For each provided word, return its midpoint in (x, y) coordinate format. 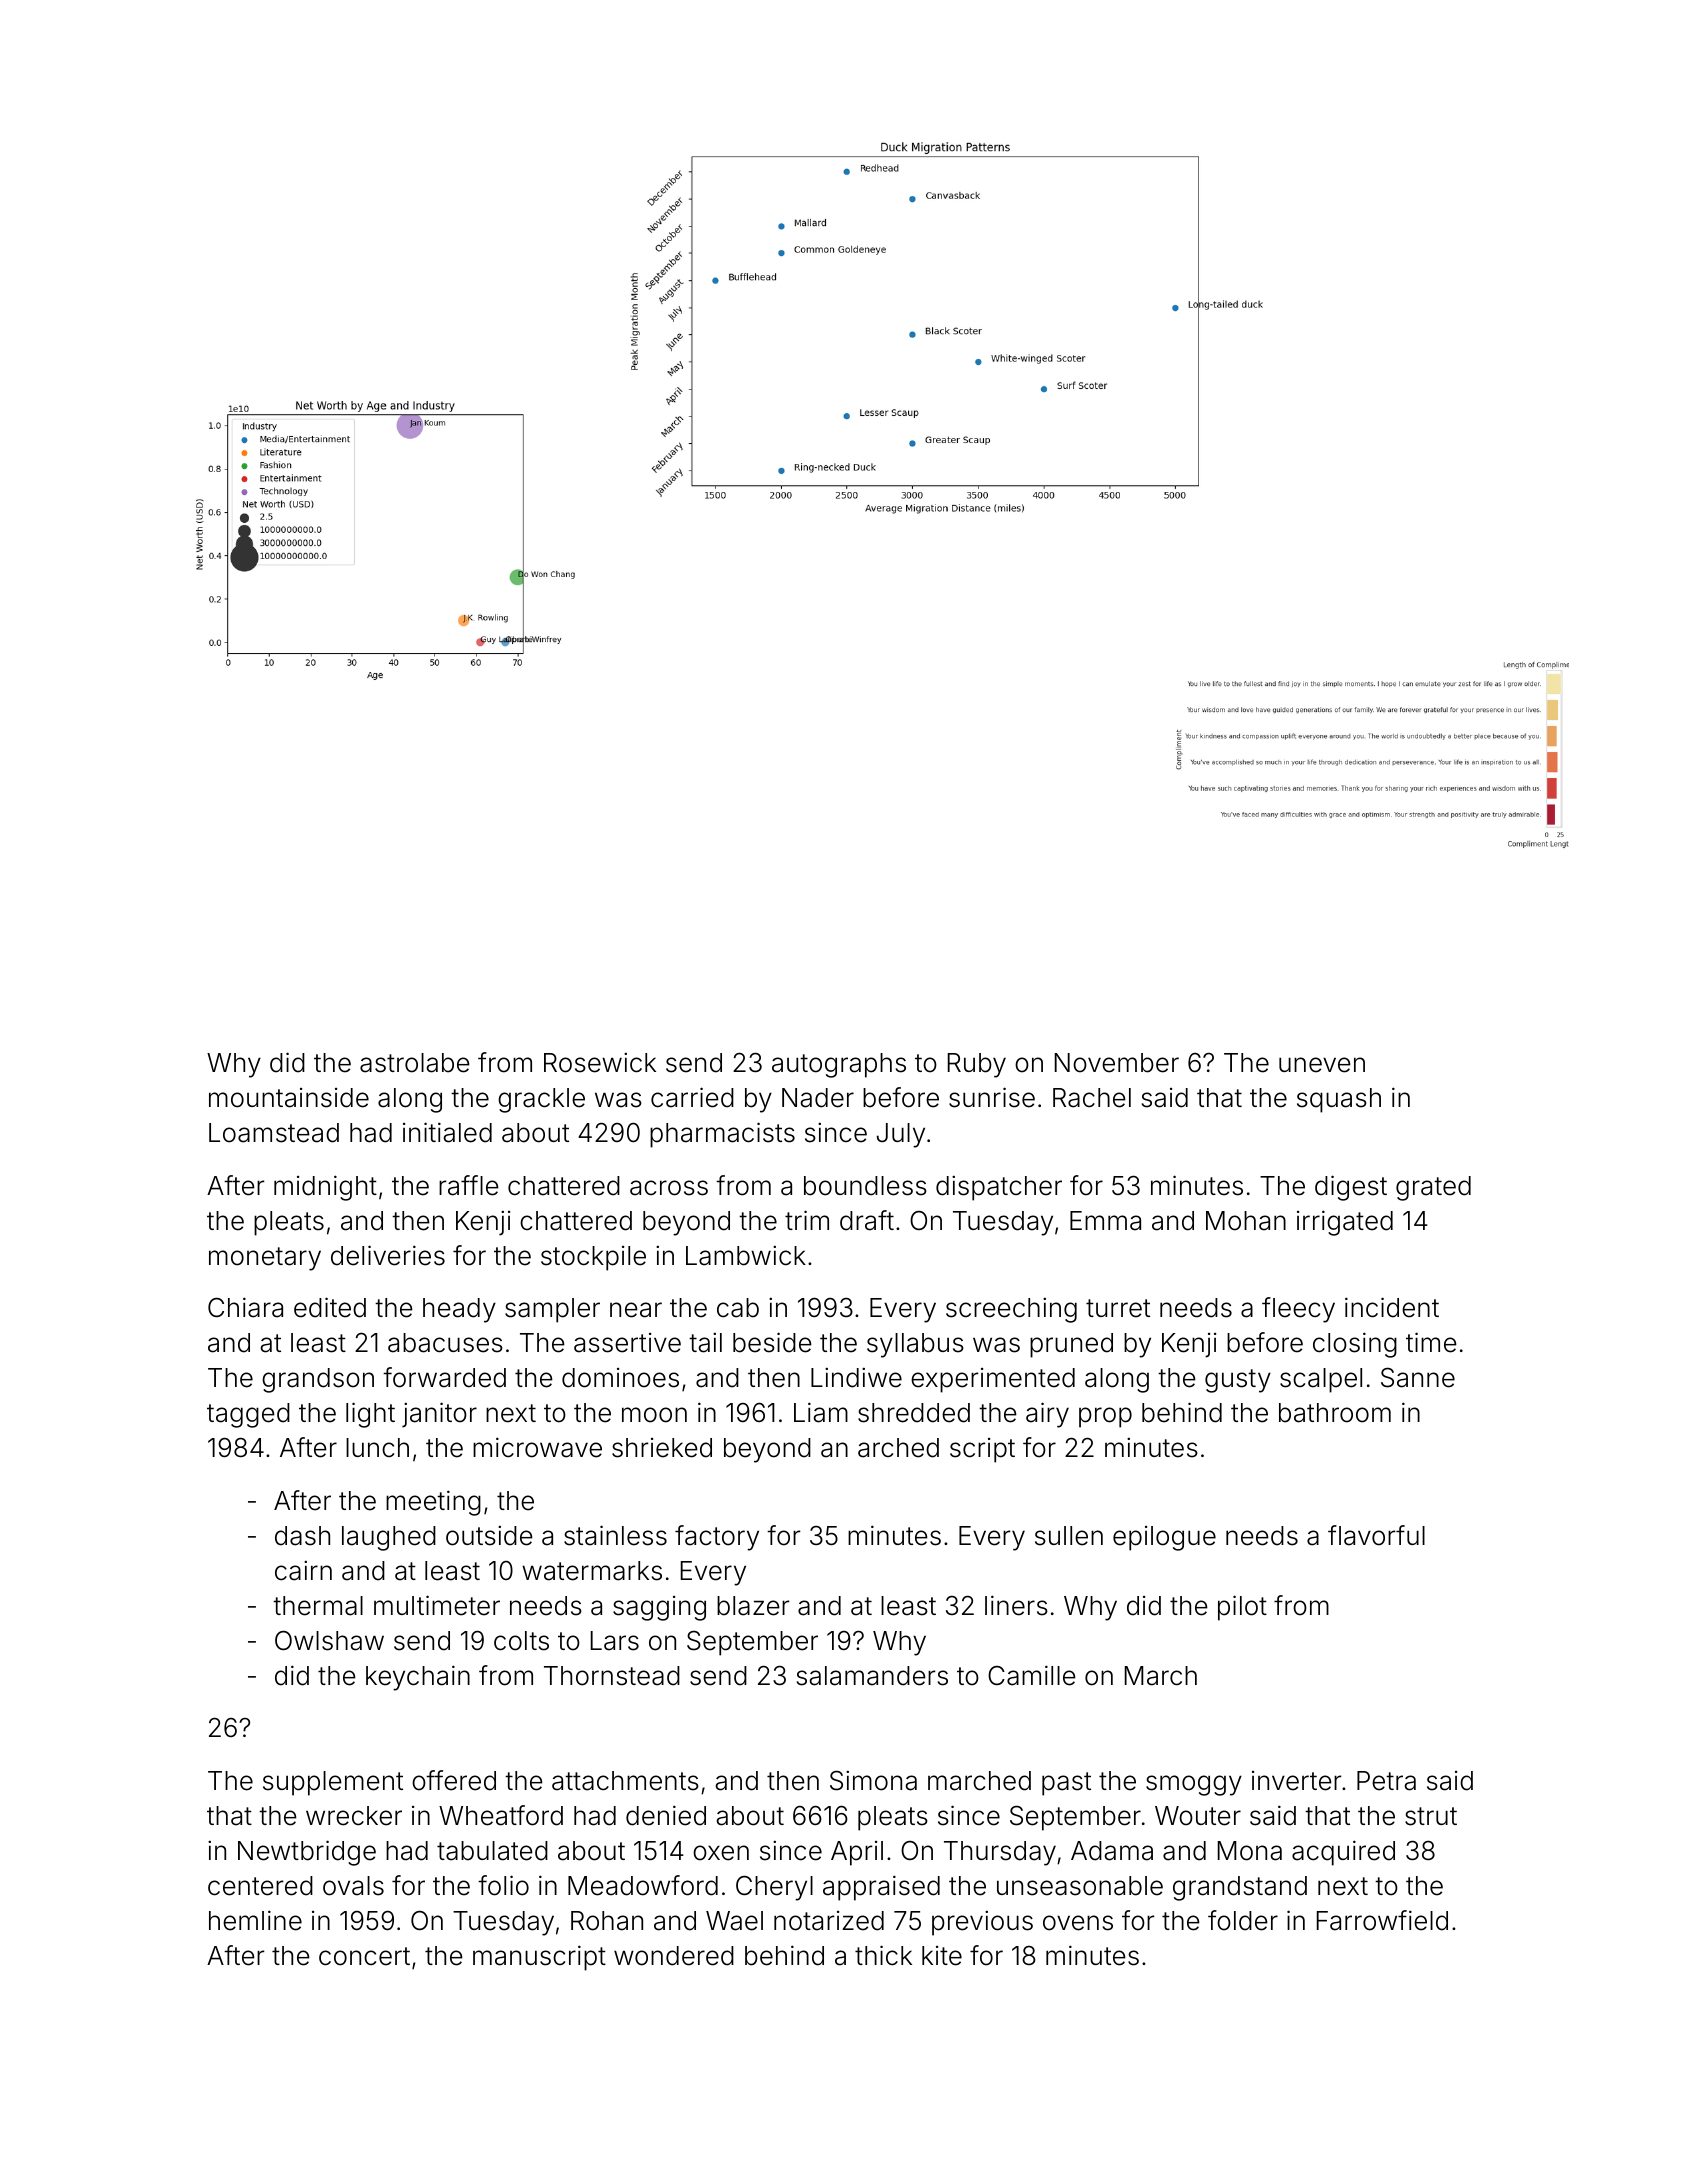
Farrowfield (1382, 1920)
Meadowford (643, 1885)
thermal (318, 1606)
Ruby (977, 1065)
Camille (1032, 1675)
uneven (1322, 1065)
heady (459, 1310)
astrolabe (415, 1063)
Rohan (607, 1921)
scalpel (1321, 1380)
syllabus (915, 1345)
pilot (1242, 1608)
